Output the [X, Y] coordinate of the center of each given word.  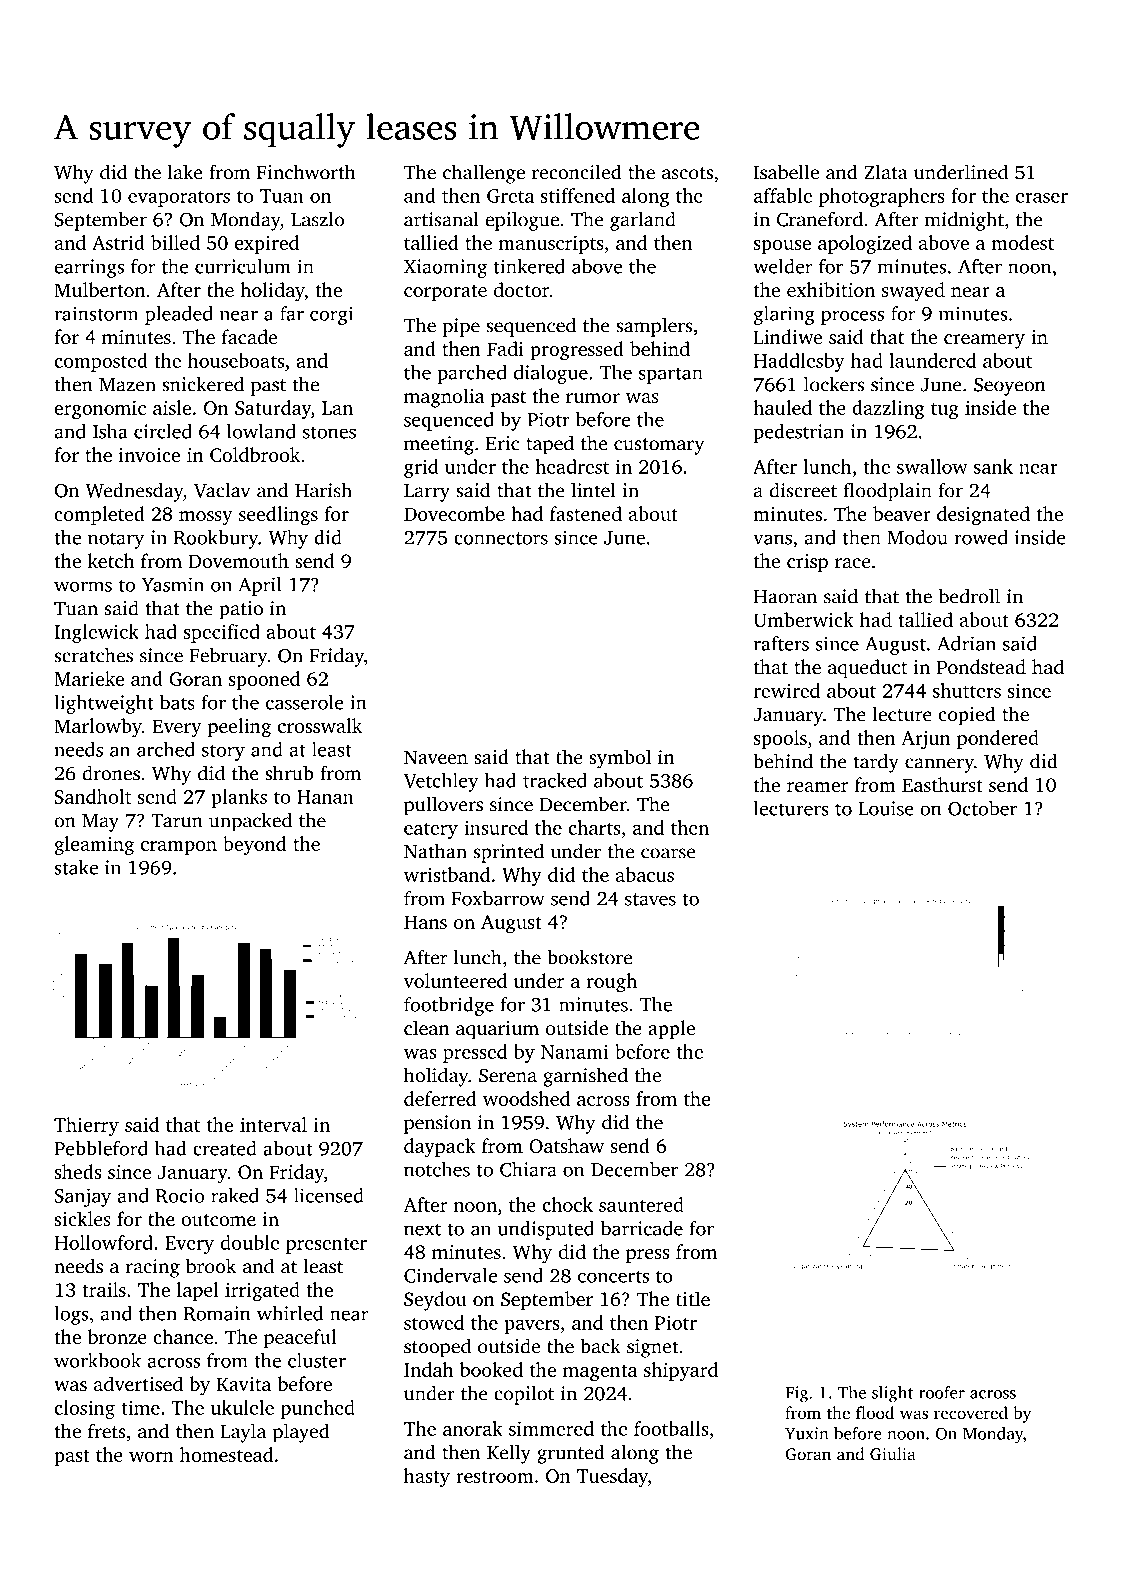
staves [650, 899]
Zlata [886, 172]
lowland [261, 431]
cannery [939, 765]
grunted [571, 1454]
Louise [886, 808]
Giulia [893, 1454]
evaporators [179, 198]
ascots [687, 173]
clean [426, 1027]
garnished [585, 1077]
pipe [461, 327]
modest [1022, 242]
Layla [243, 1433]
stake [76, 867]
